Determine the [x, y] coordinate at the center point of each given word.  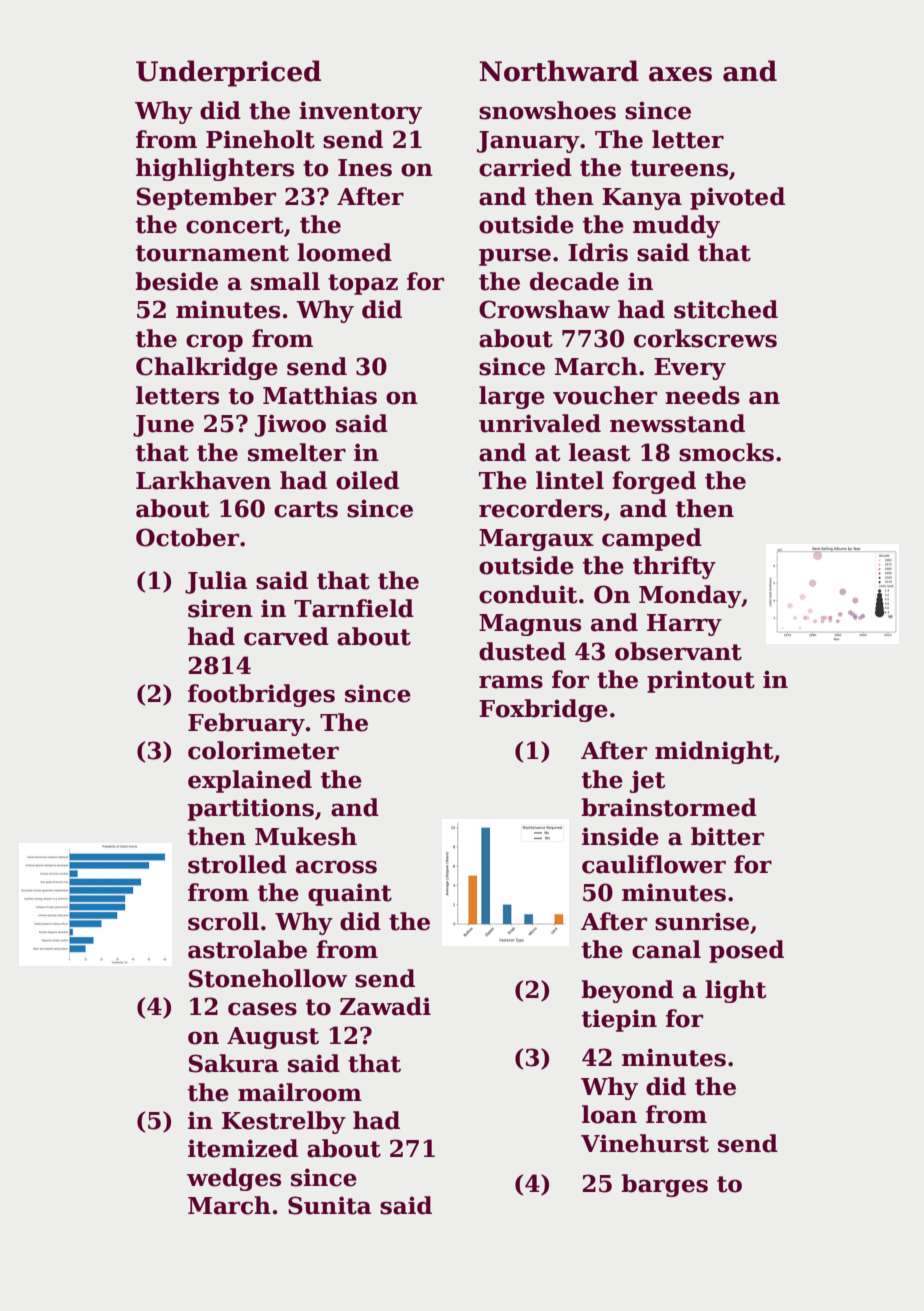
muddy [676, 226]
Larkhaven [203, 480]
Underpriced [228, 73]
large [512, 397]
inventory [360, 112]
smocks [726, 452]
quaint [350, 894]
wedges [234, 1179]
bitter [727, 836]
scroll [223, 921]
